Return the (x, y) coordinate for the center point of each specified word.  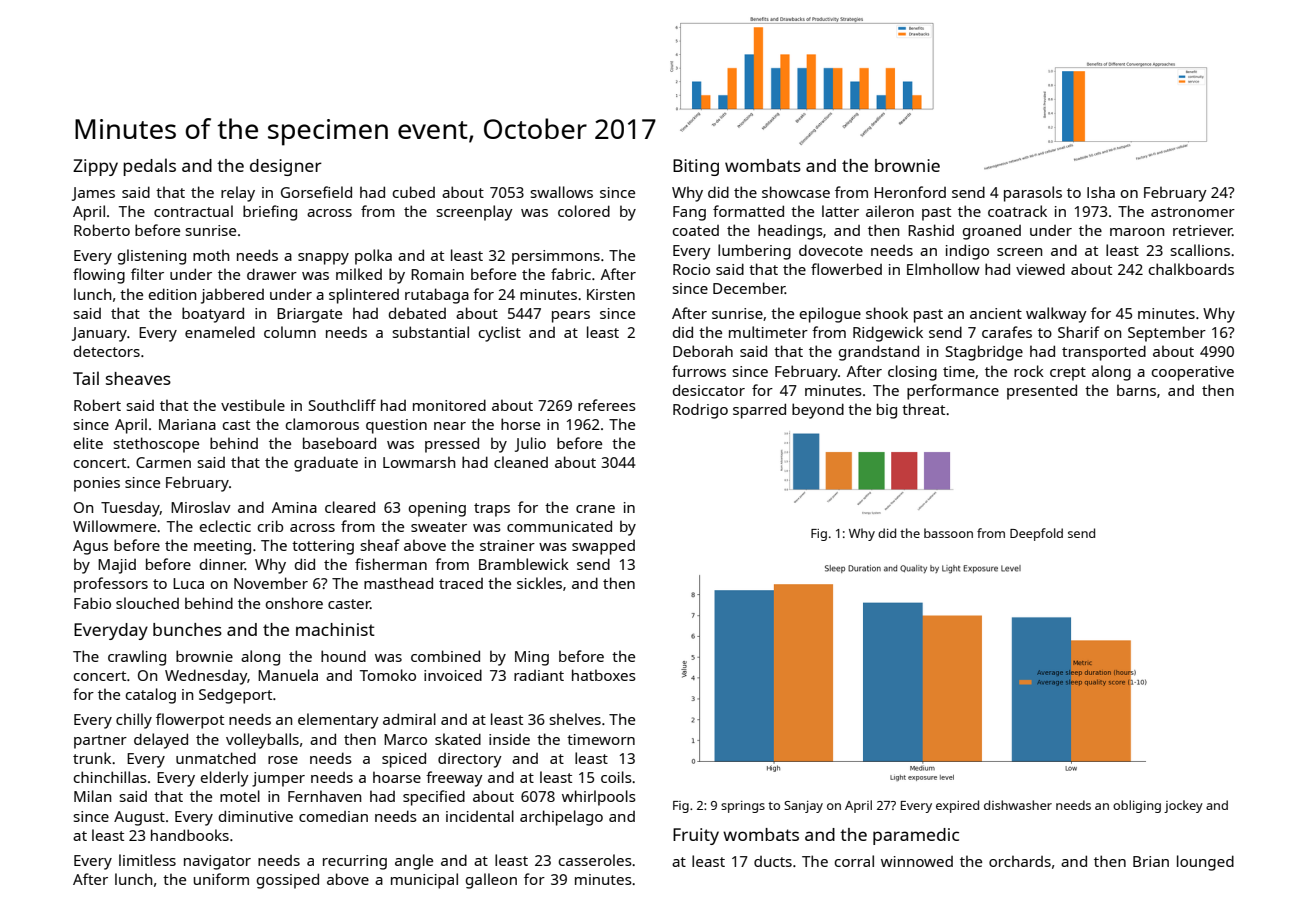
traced (461, 583)
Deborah (703, 351)
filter (147, 274)
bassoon (948, 533)
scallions (1200, 250)
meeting (222, 547)
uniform (221, 879)
